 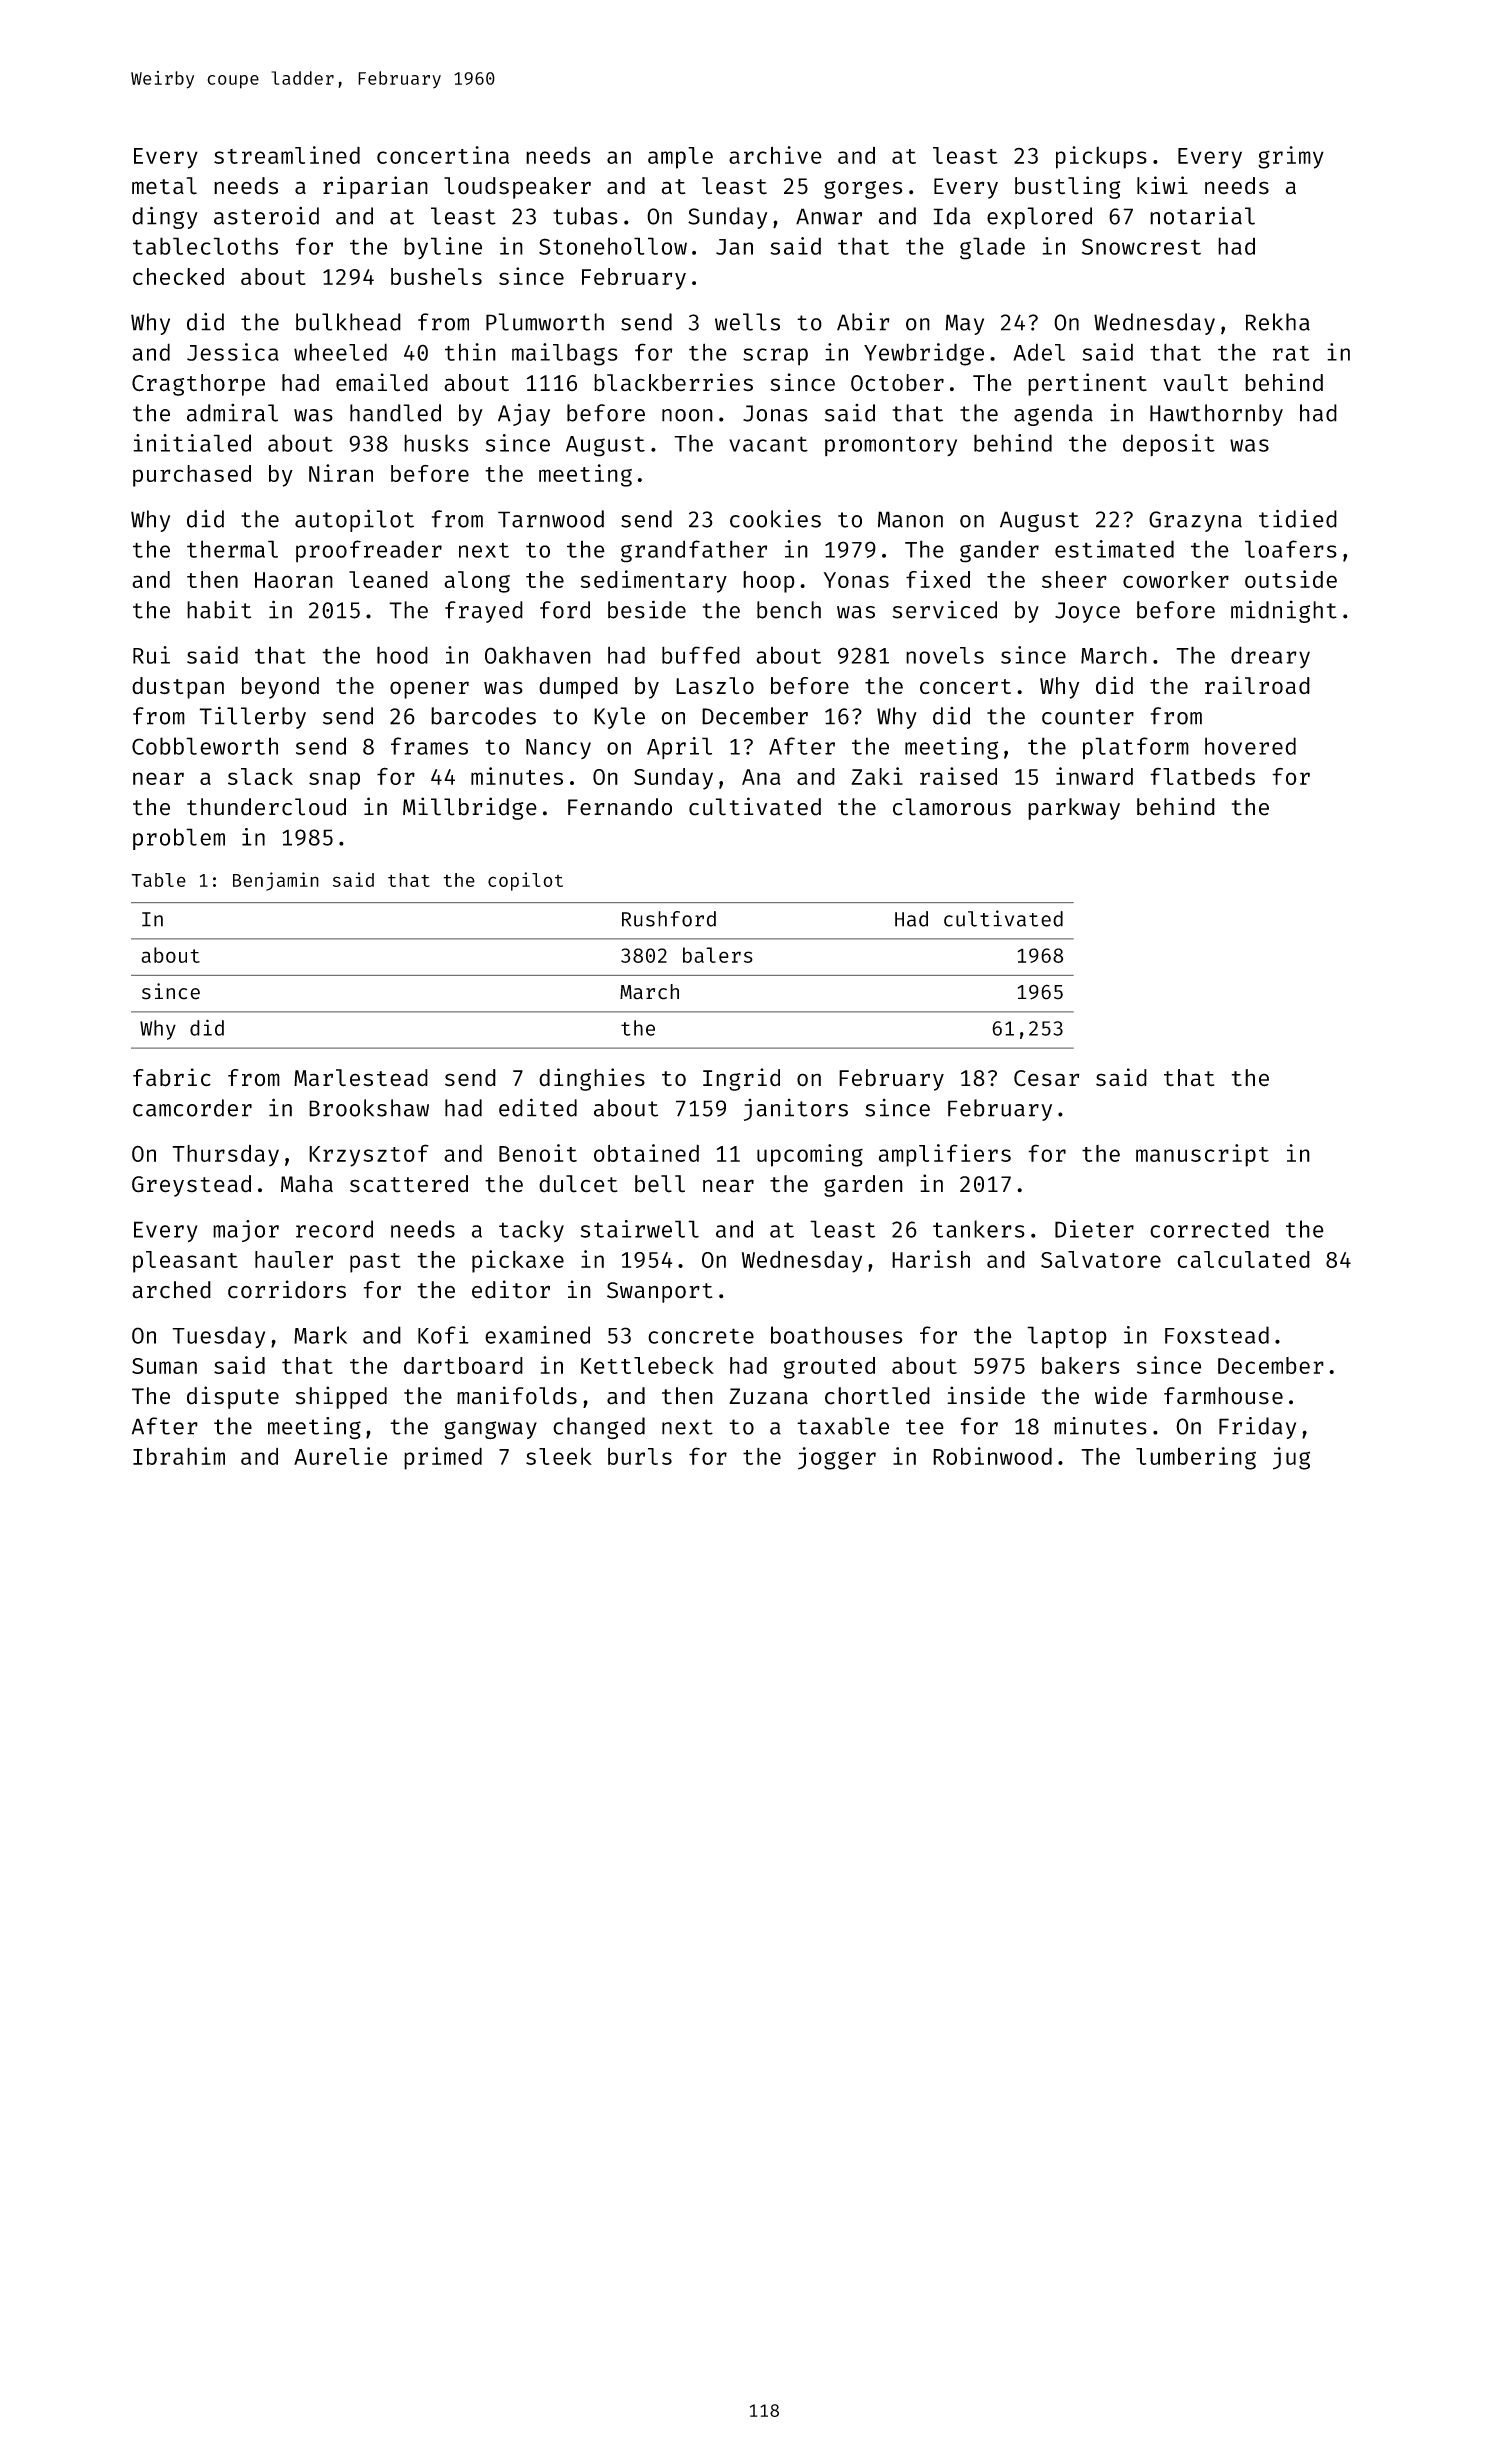 What do you see at coordinates (525, 881) in the document?
I see `copilot` at bounding box center [525, 881].
